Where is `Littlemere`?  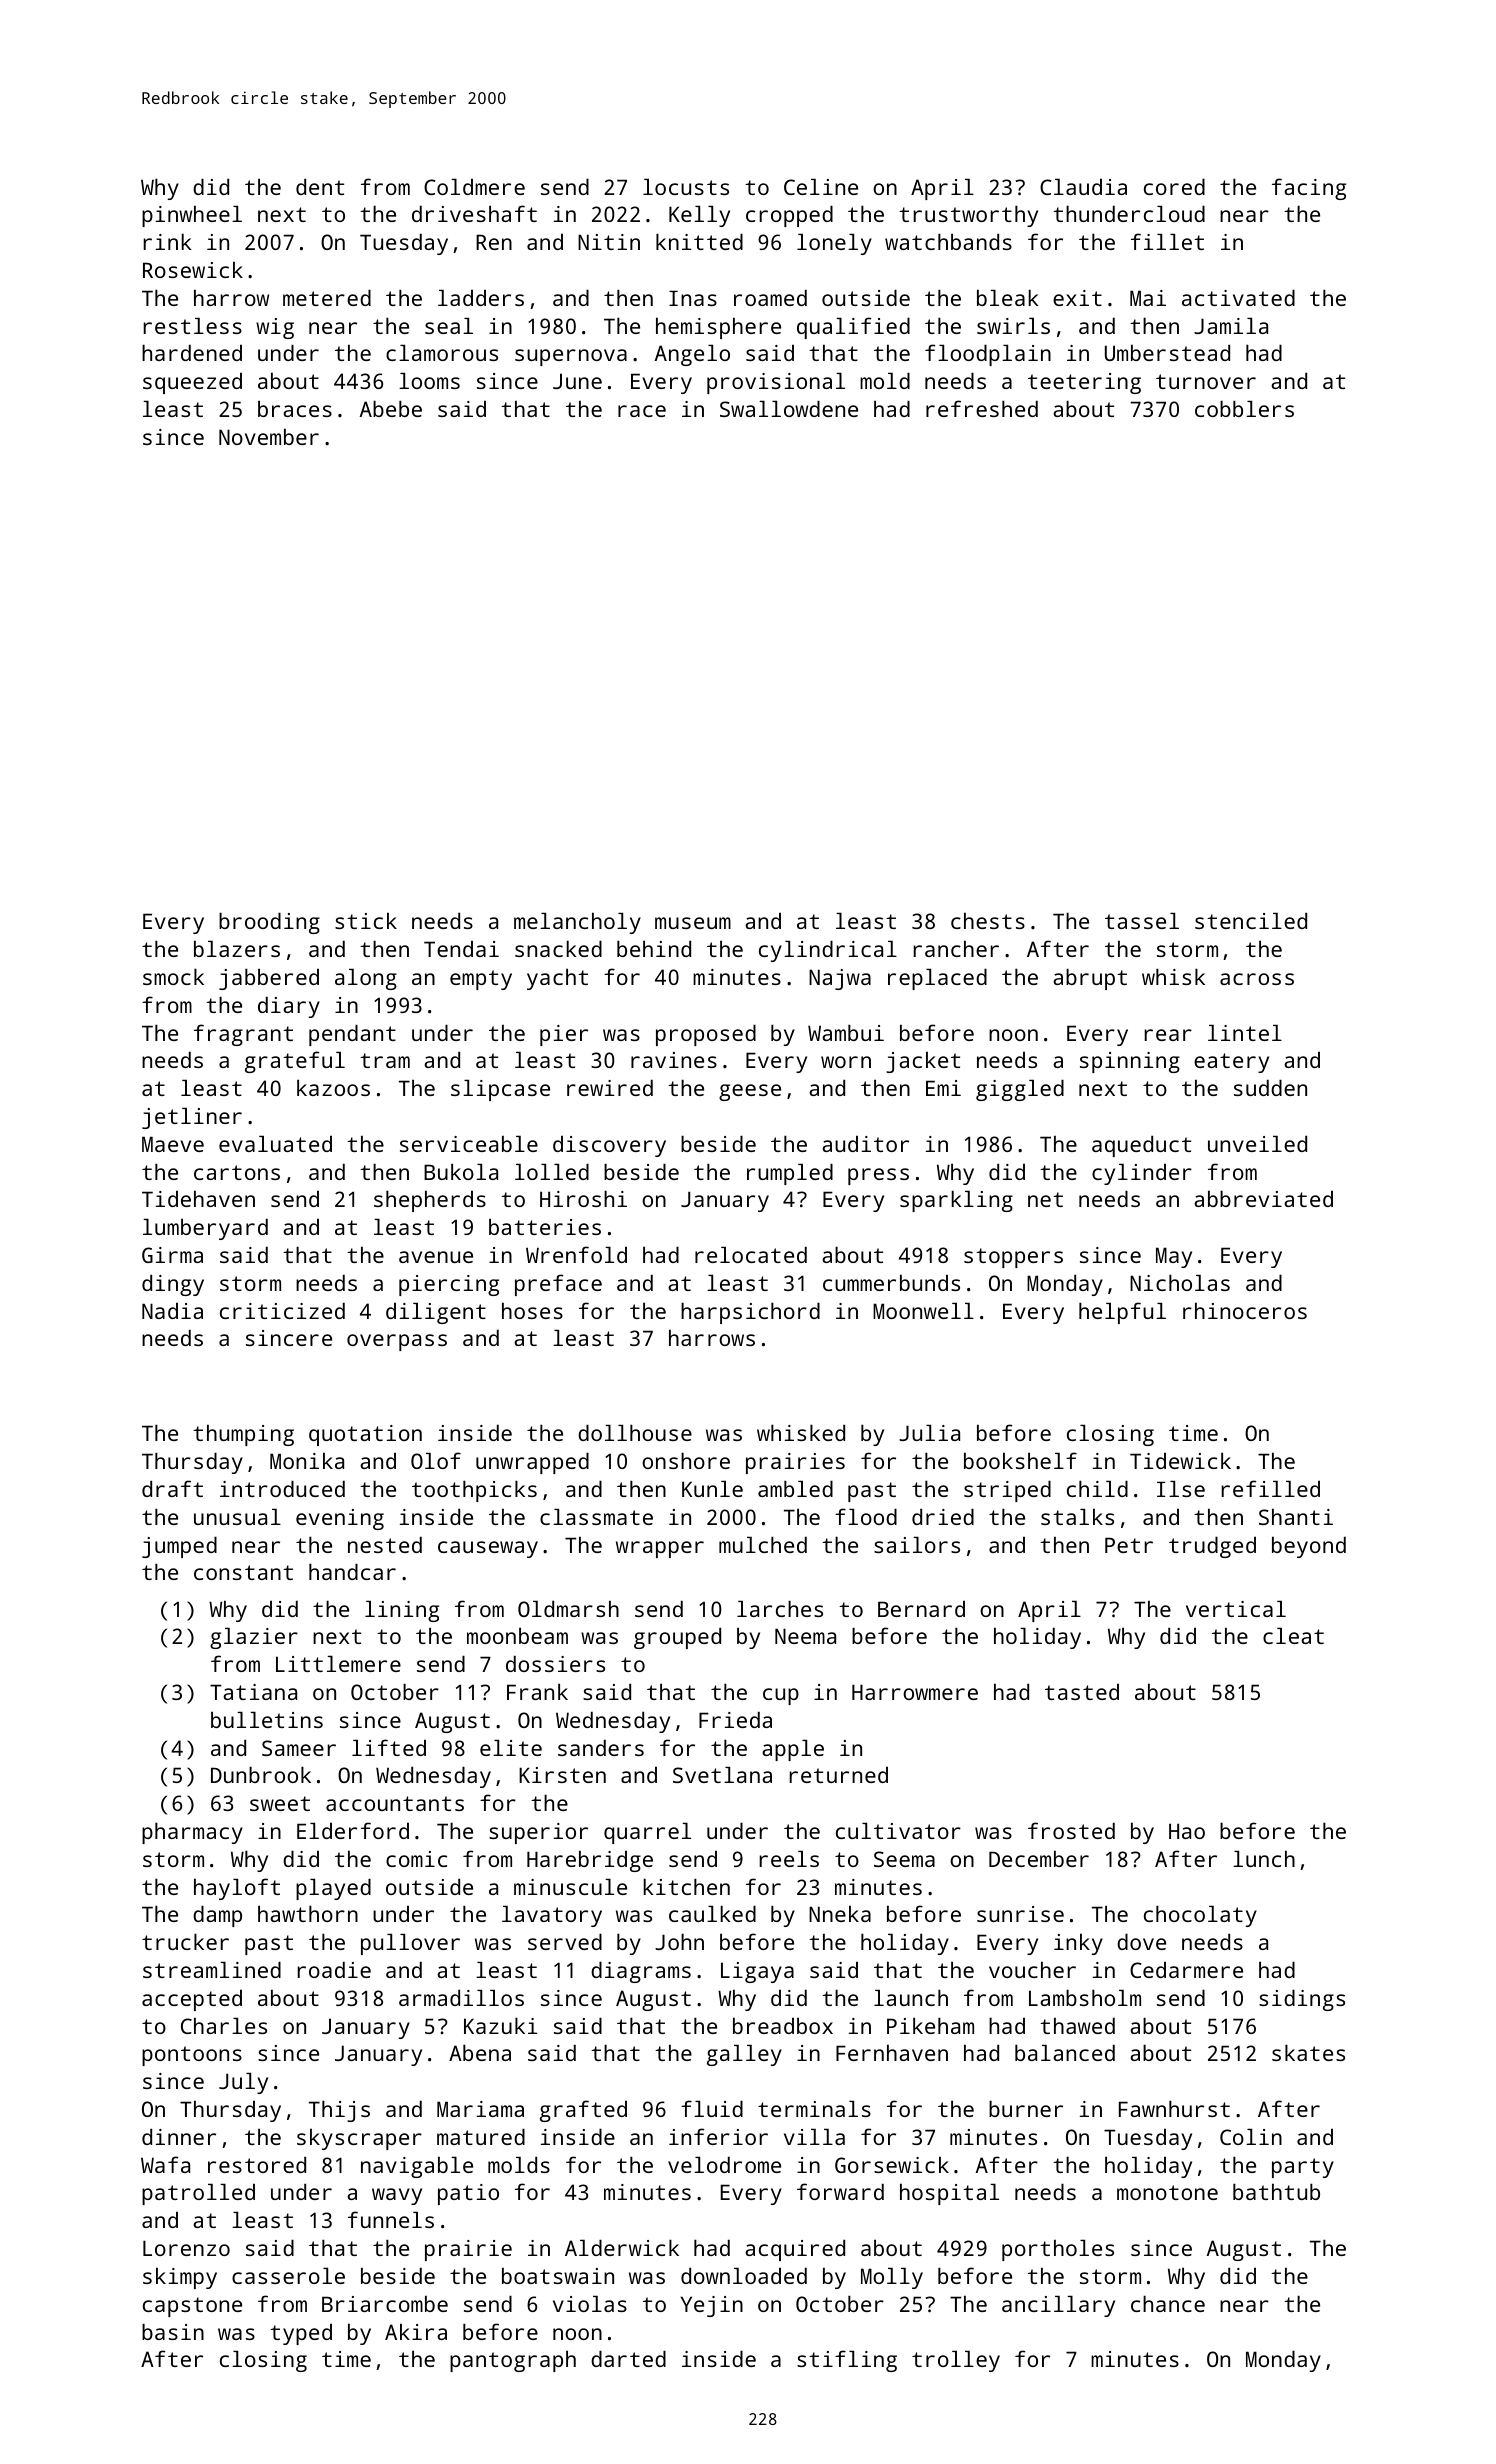
Littlemere is located at coordinates (338, 1663).
